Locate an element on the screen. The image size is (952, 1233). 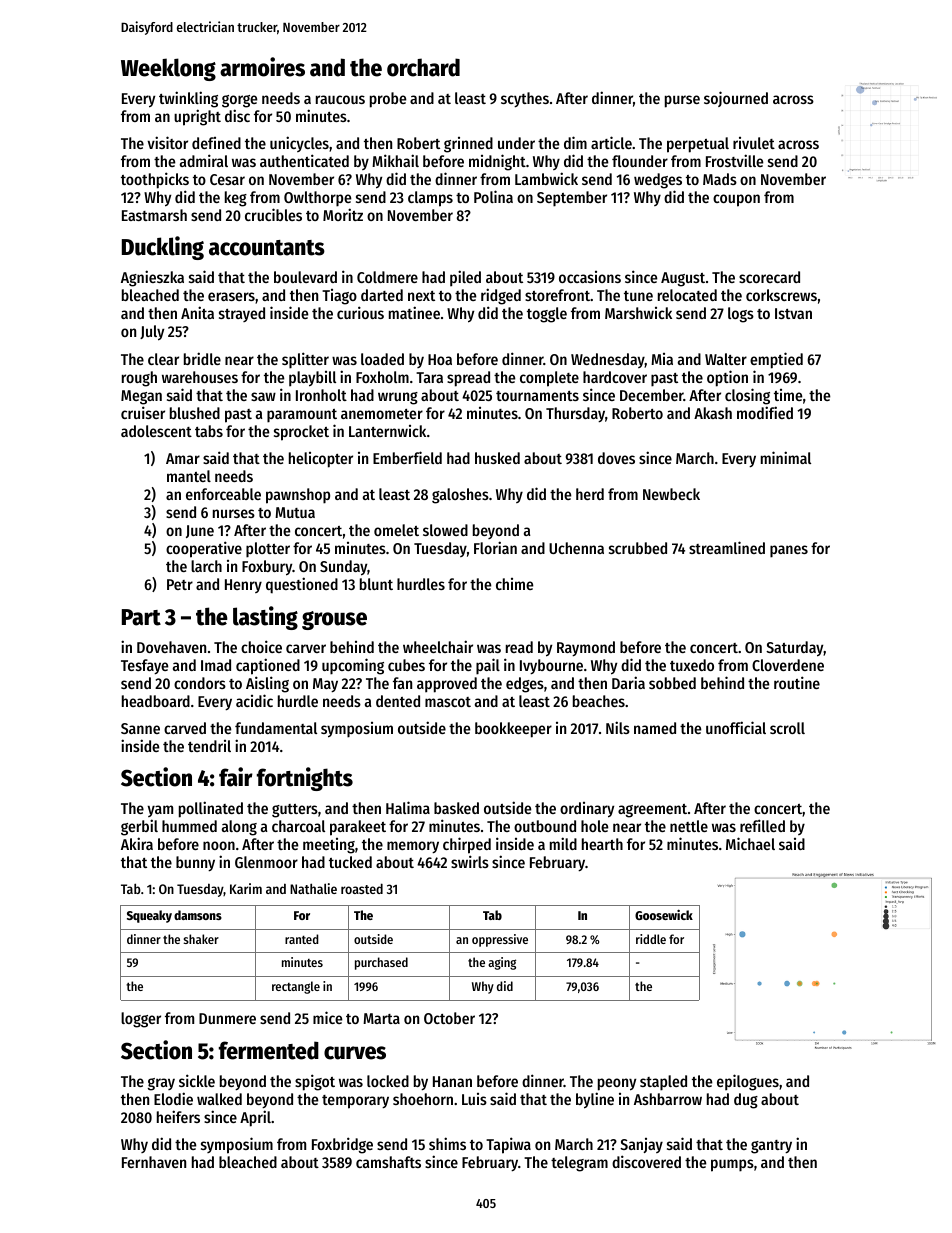
Moritz is located at coordinates (343, 214).
